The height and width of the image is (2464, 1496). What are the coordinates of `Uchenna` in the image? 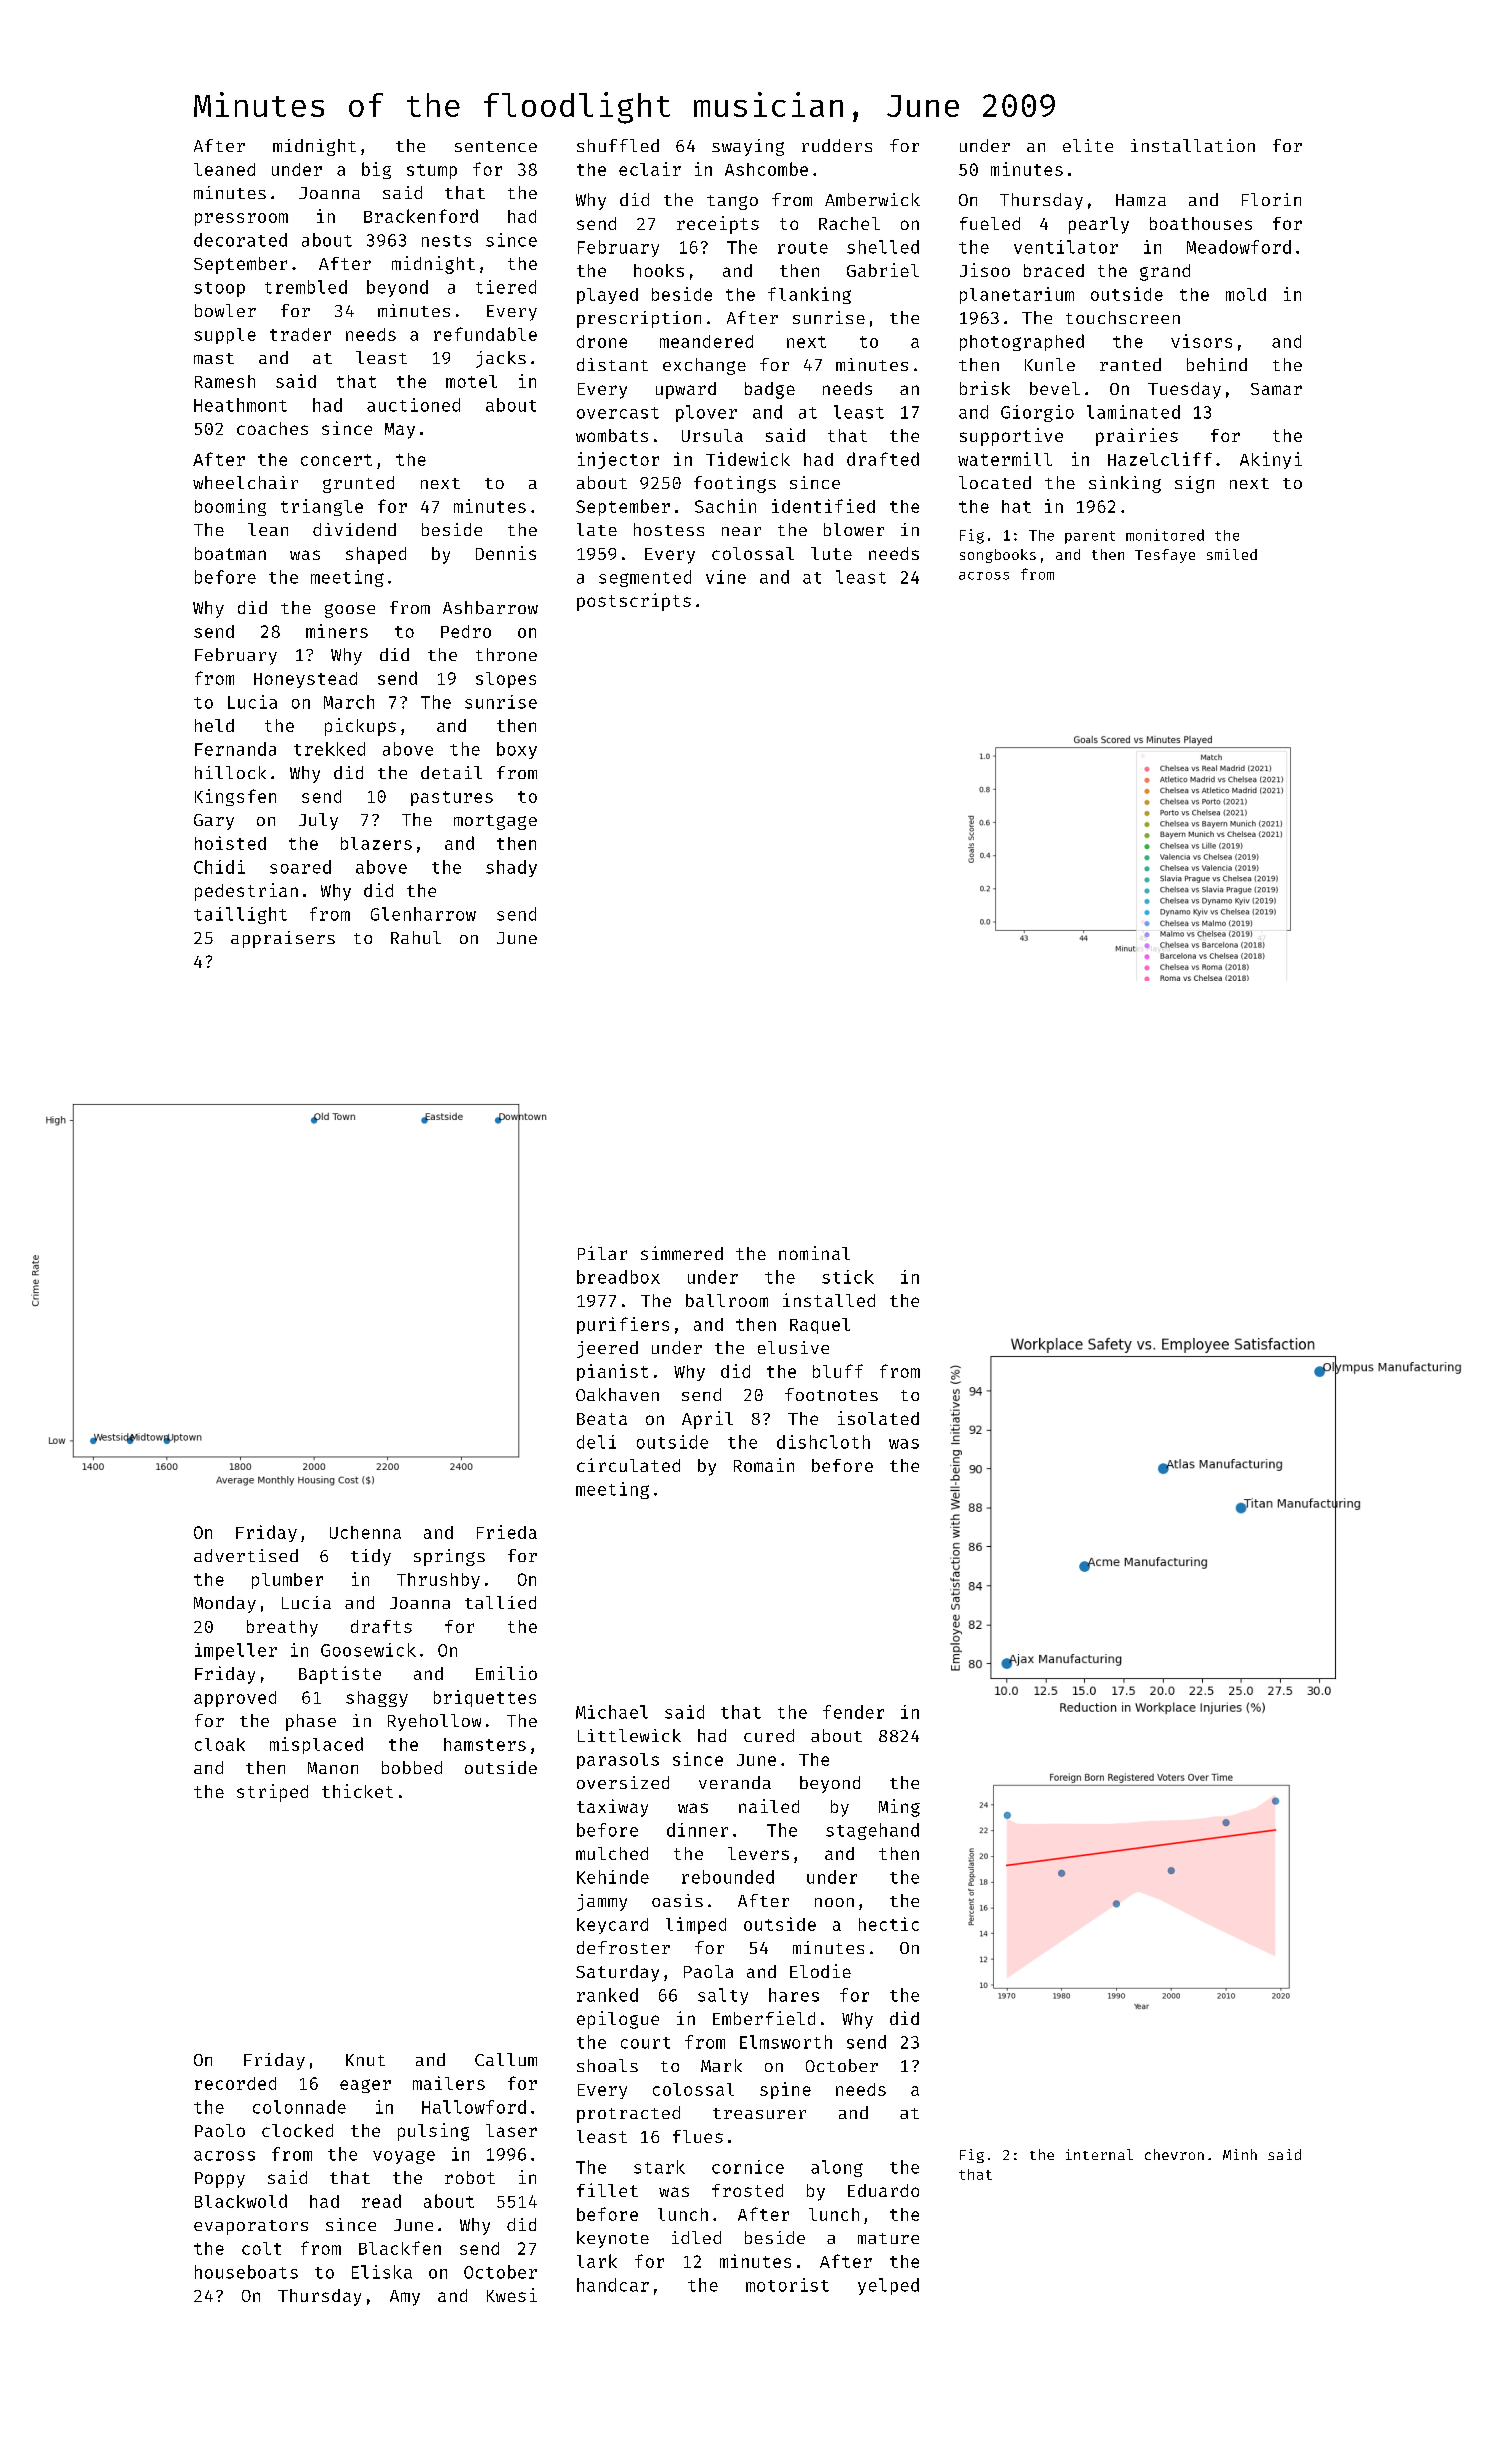 It's located at (365, 1532).
